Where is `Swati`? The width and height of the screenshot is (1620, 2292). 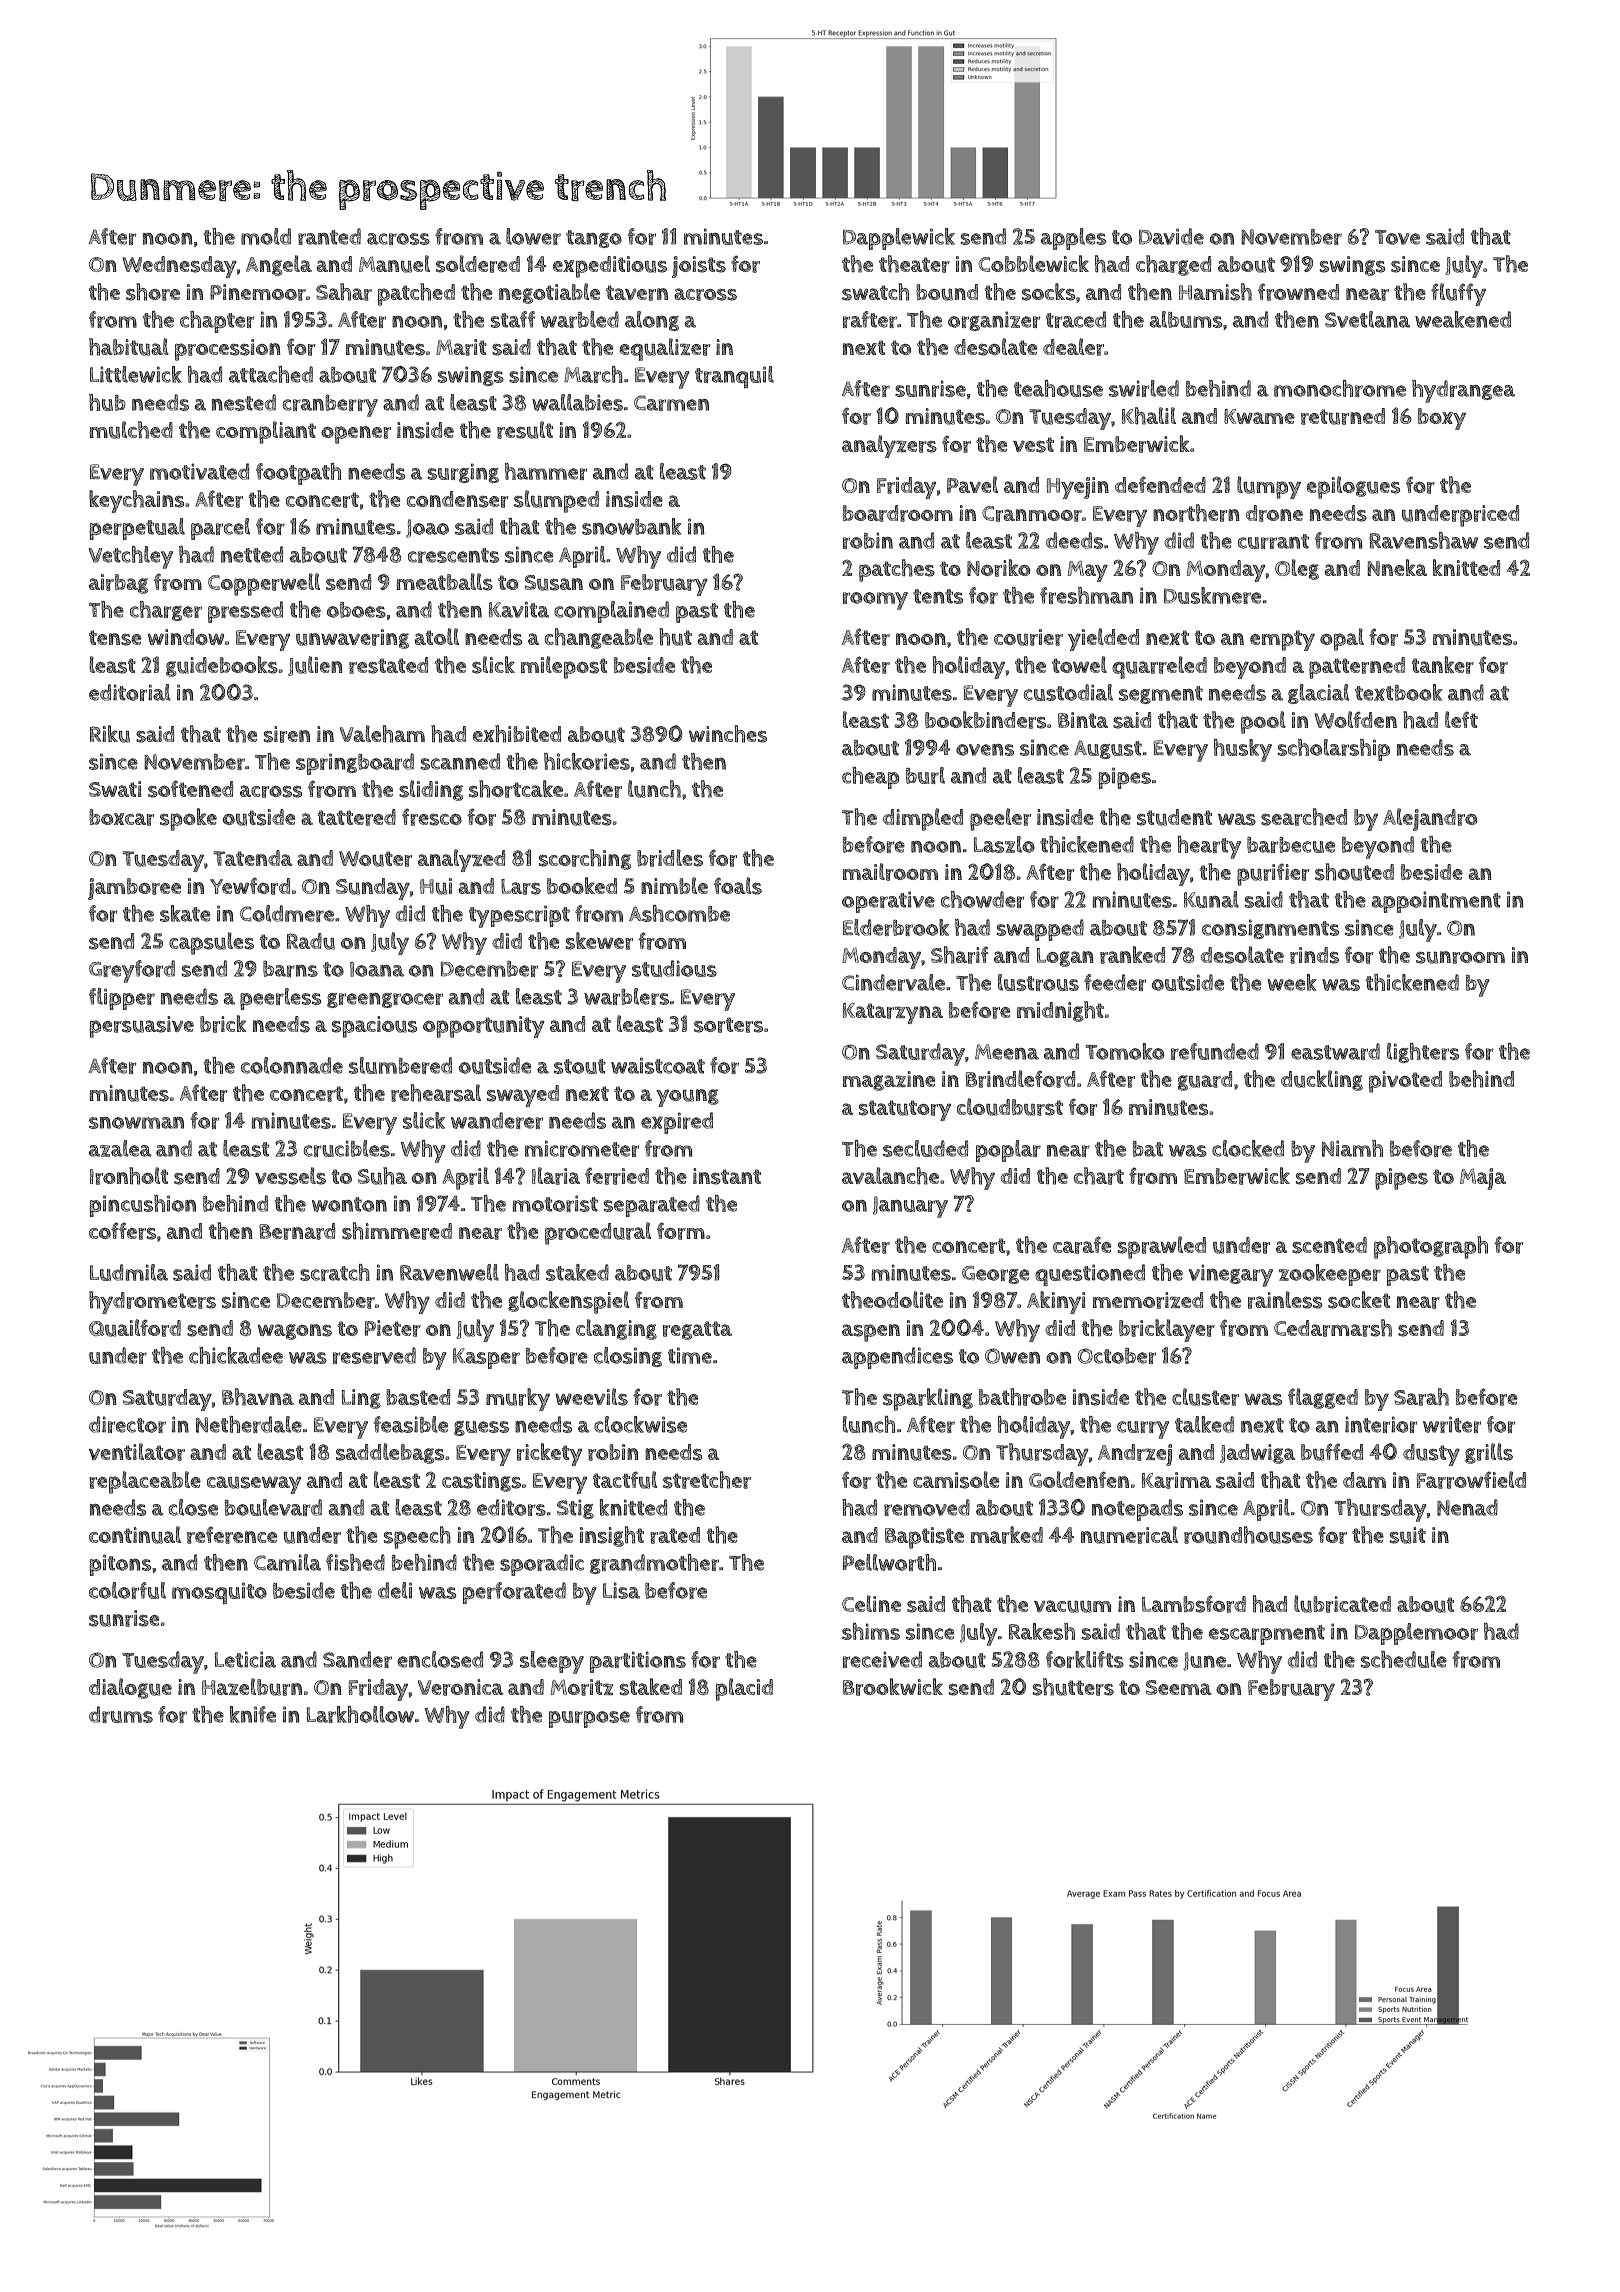 Swati is located at coordinates (115, 789).
